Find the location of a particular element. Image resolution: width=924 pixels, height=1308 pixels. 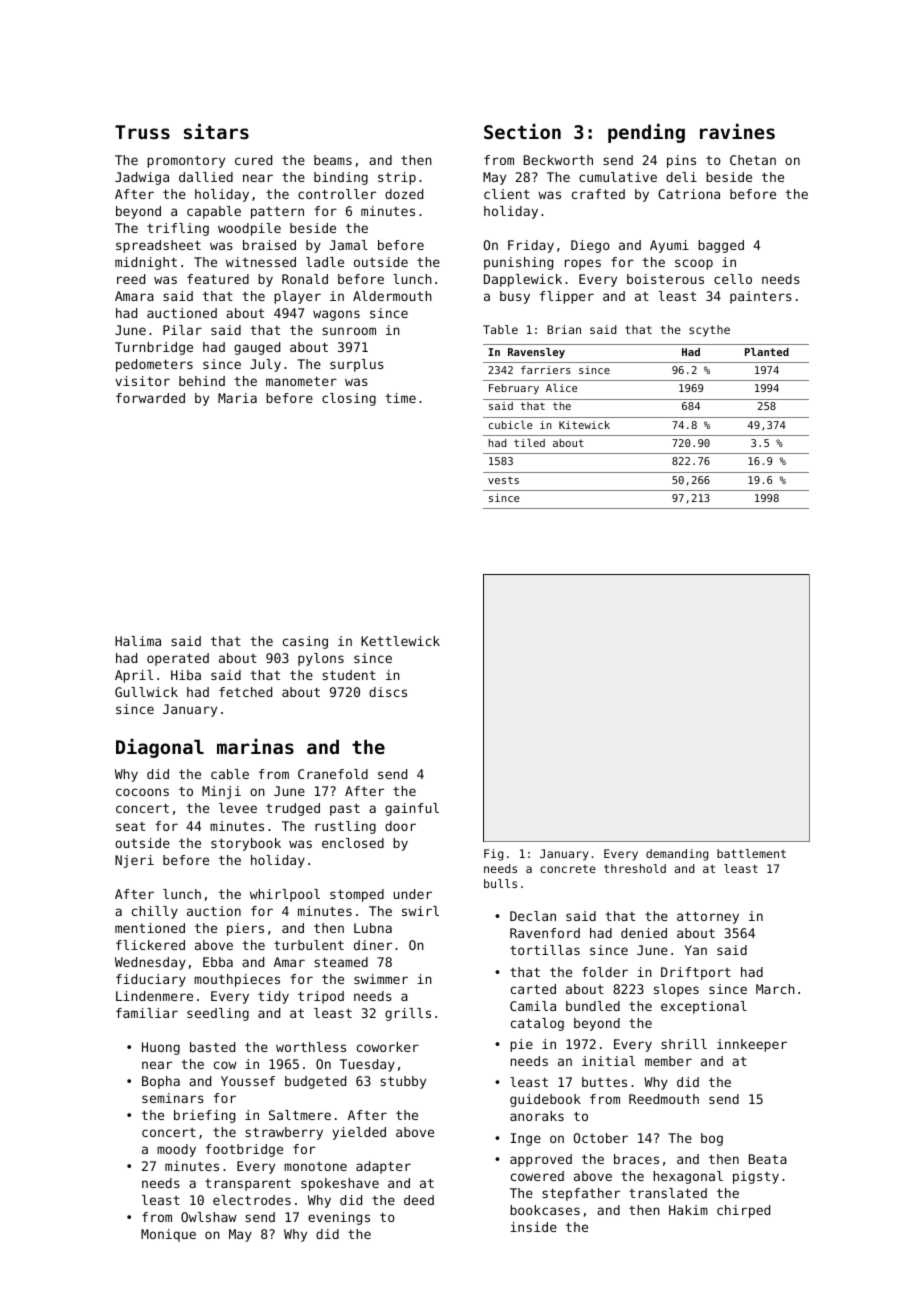

battlement is located at coordinates (751, 853).
